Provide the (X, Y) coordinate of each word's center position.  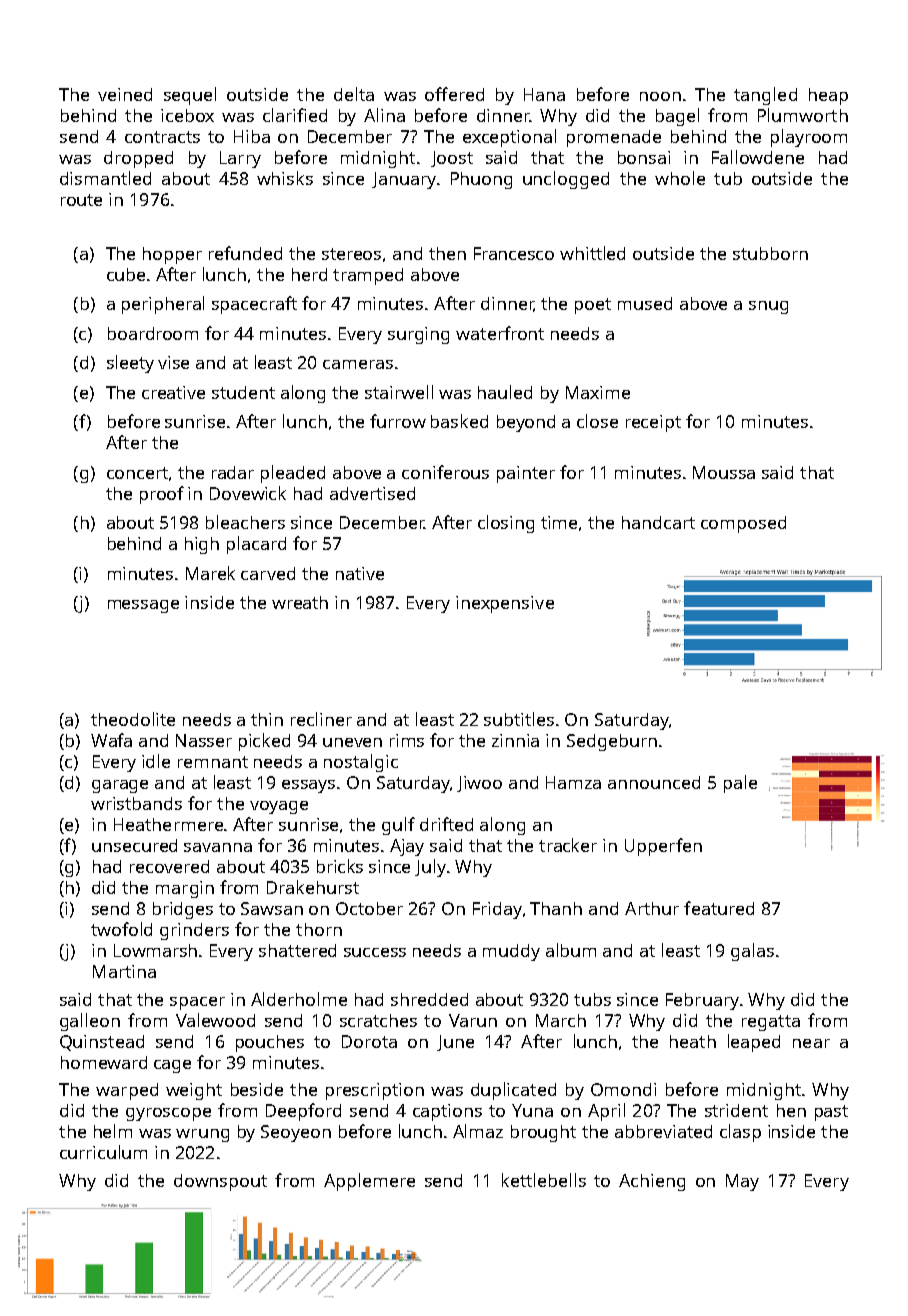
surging (418, 335)
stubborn (770, 253)
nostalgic (361, 763)
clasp (740, 1133)
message (143, 606)
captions (447, 1112)
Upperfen (663, 847)
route (81, 200)
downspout (220, 1182)
